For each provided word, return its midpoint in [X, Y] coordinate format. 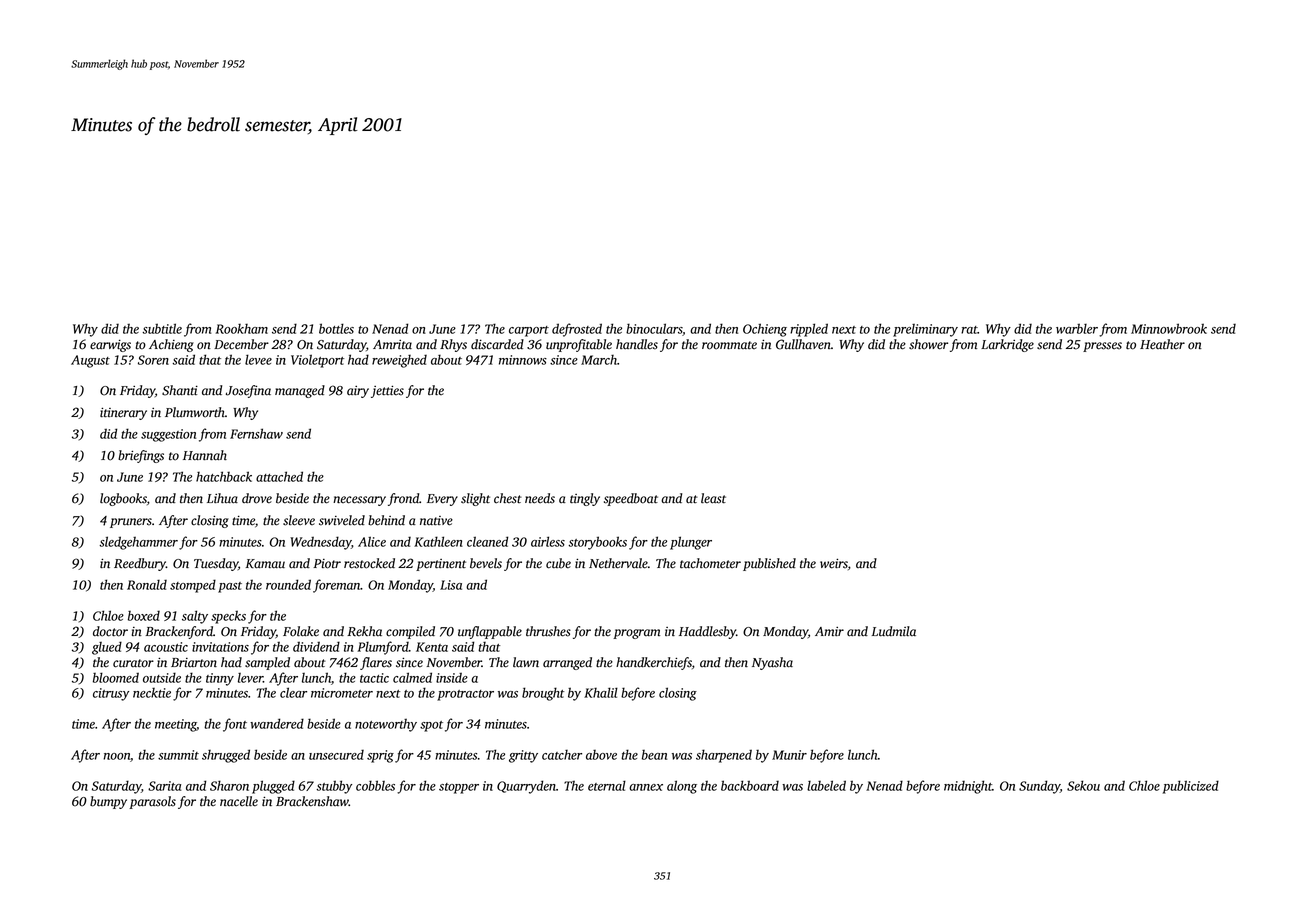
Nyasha [772, 663]
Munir [789, 755]
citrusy [111, 694]
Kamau [265, 564]
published [769, 564]
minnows [523, 360]
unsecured [336, 754]
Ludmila [894, 631]
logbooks [123, 499]
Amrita [392, 345]
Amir [829, 631]
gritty [523, 756]
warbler [1077, 328]
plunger [691, 543]
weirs [834, 563]
